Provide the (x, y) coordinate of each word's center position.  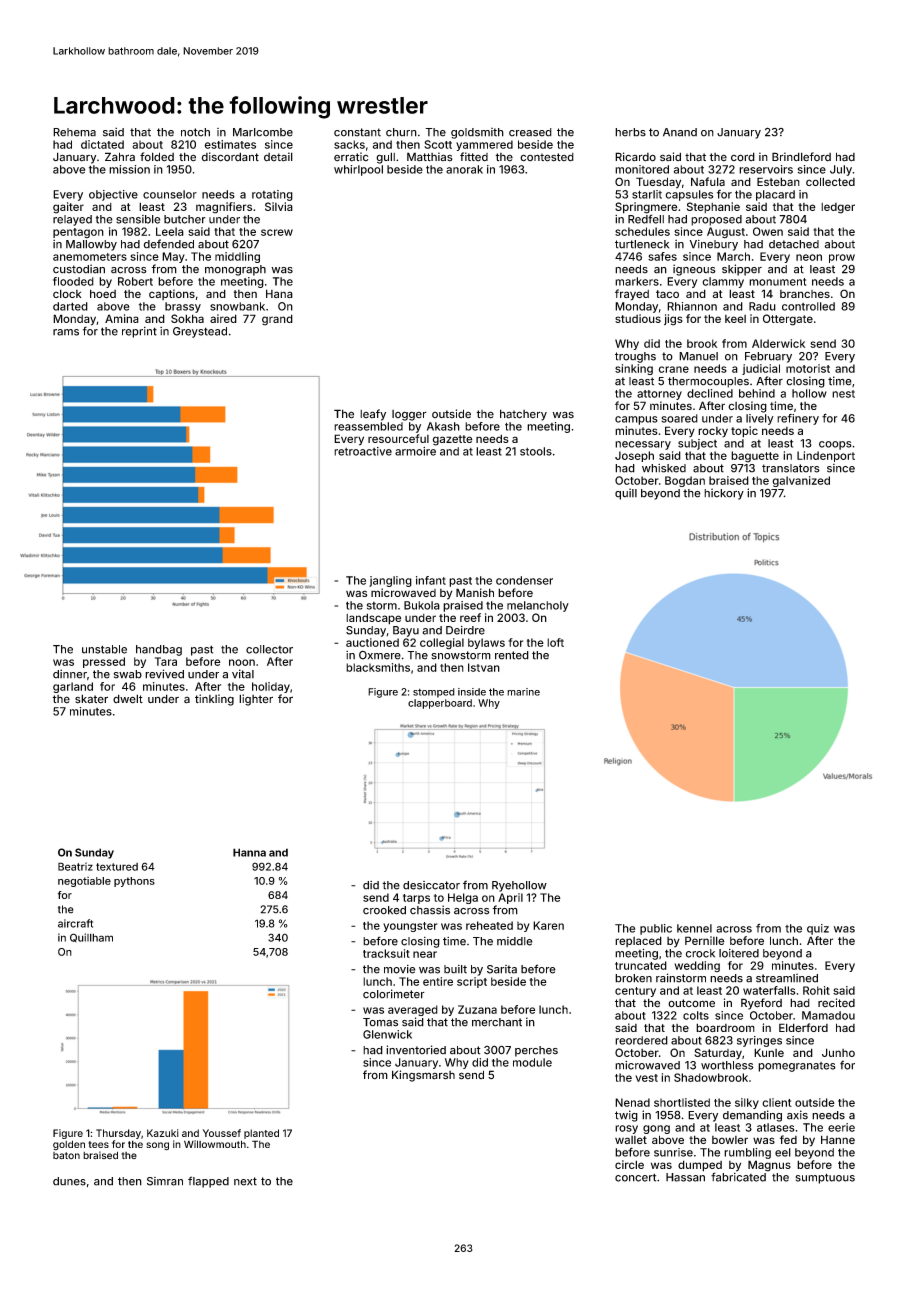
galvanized (801, 481)
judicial (761, 369)
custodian (79, 269)
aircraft (75, 923)
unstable (104, 649)
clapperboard (440, 704)
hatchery (523, 415)
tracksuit (386, 953)
